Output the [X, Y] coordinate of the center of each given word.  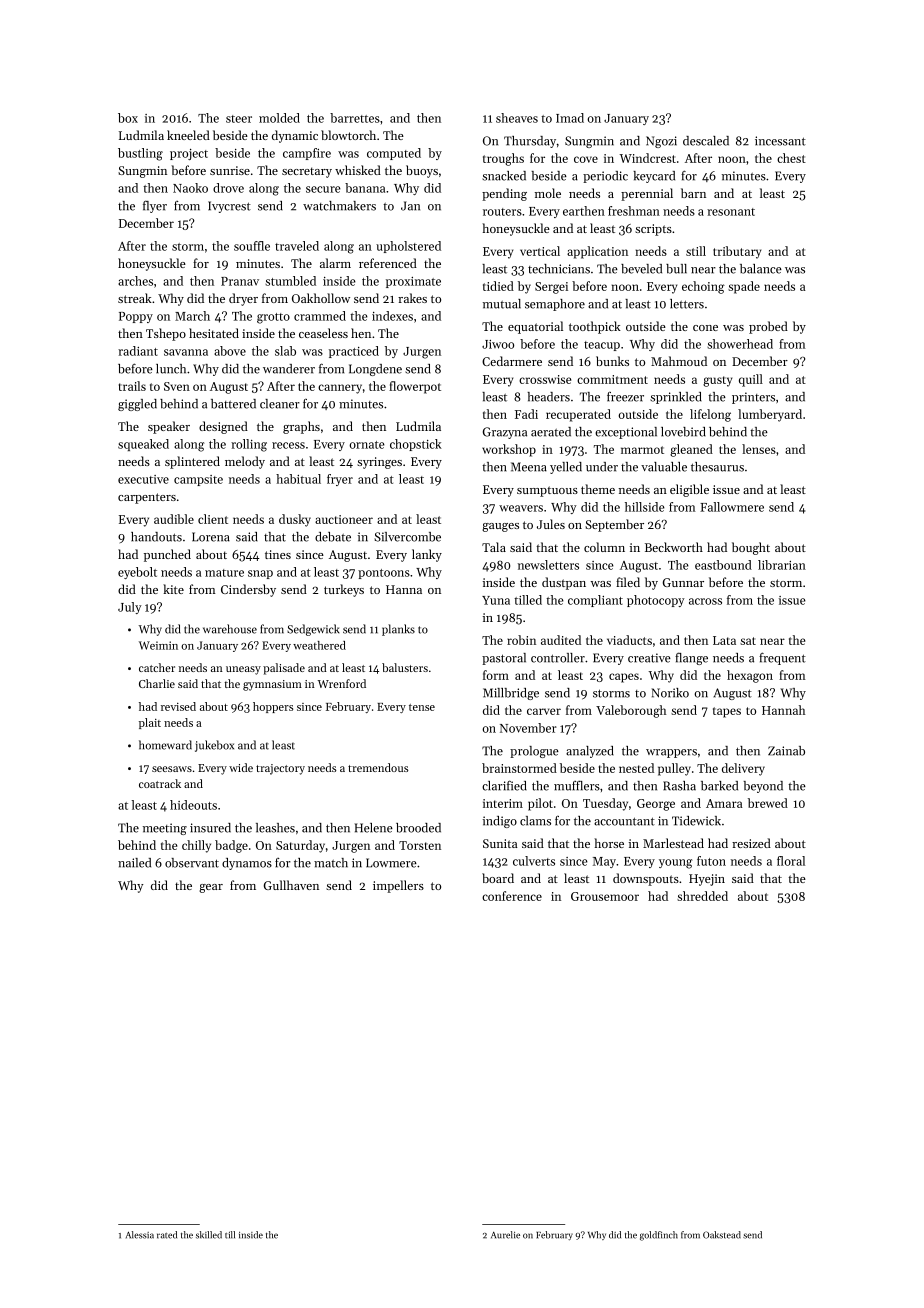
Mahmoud [679, 361]
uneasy [243, 670]
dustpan [564, 583]
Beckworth [674, 547]
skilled [209, 1235]
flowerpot [415, 387]
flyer [155, 206]
